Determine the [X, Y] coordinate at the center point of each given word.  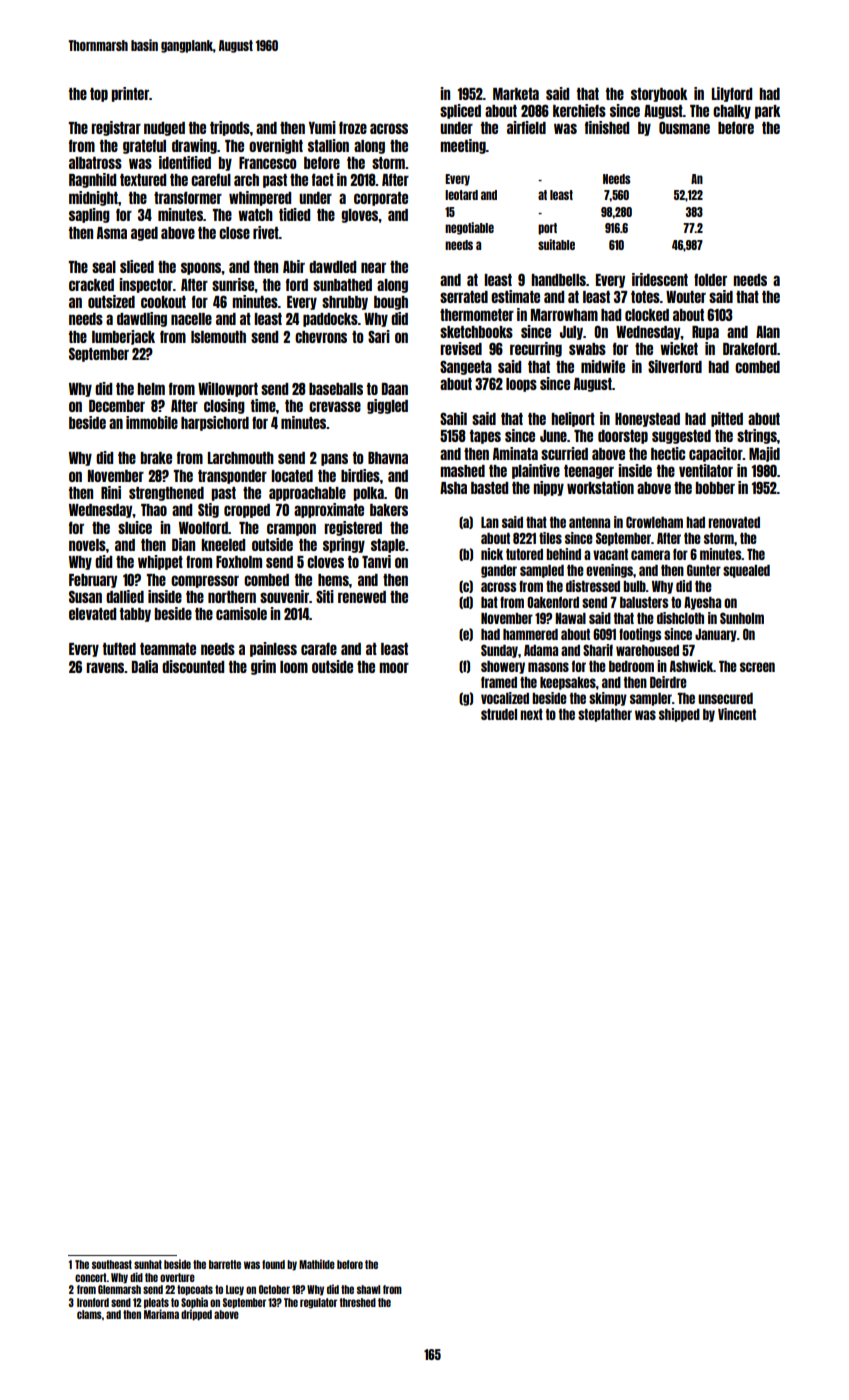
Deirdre [668, 682]
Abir [294, 266]
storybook [659, 95]
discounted [193, 666]
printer [130, 94]
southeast [112, 1264]
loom [294, 667]
